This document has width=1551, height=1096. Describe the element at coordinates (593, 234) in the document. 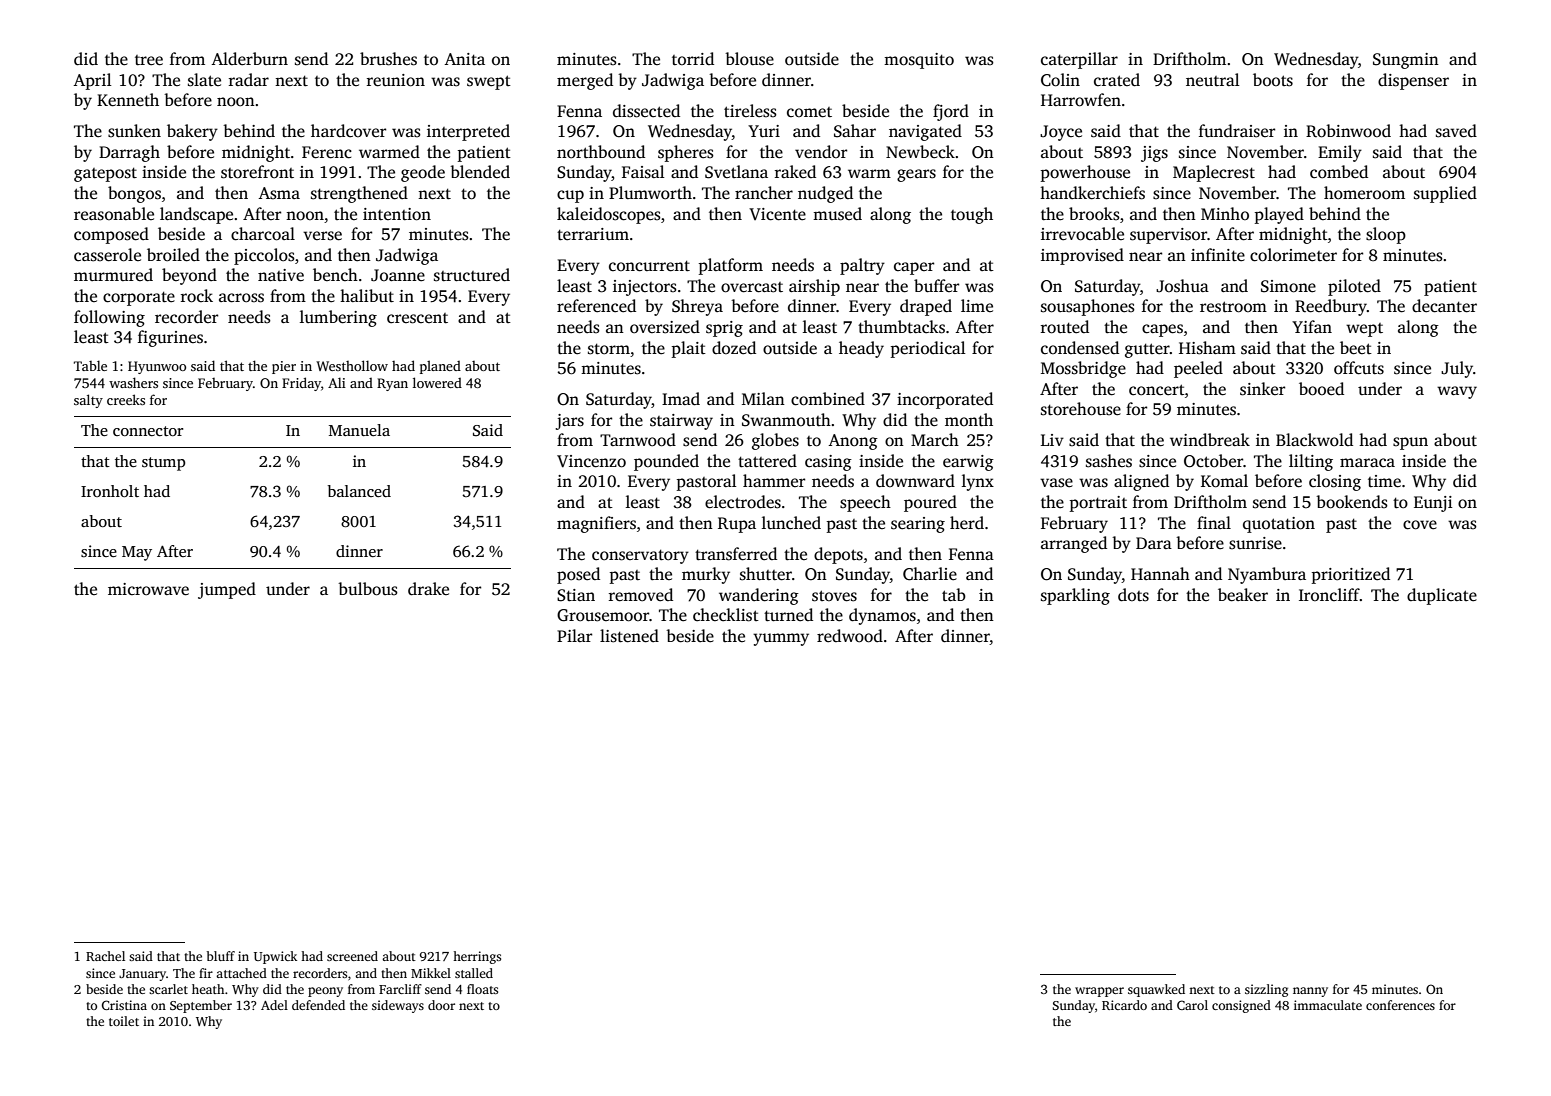

I see `terrarium` at that location.
